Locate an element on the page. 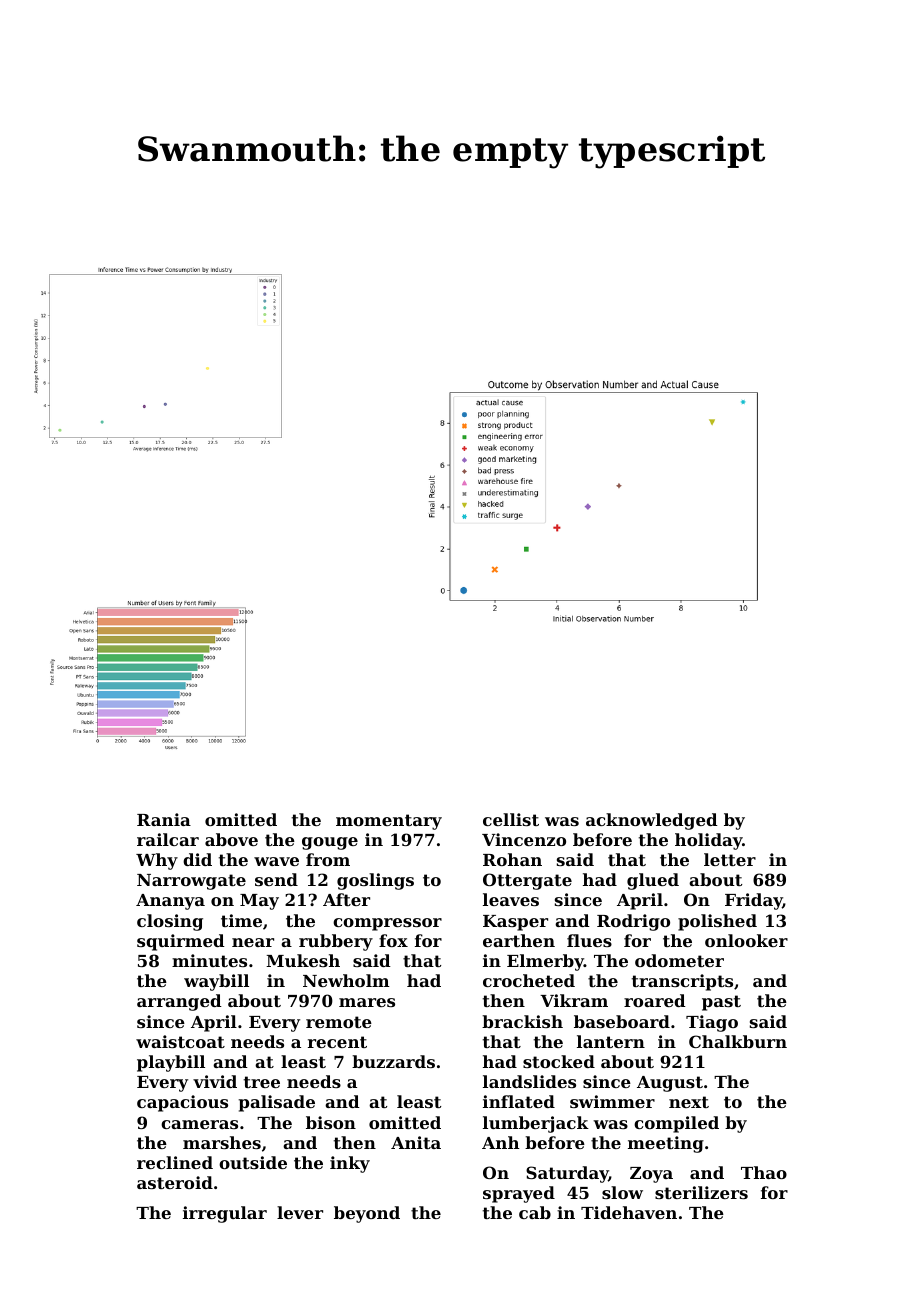 The image size is (924, 1314). squirmed is located at coordinates (181, 942).
